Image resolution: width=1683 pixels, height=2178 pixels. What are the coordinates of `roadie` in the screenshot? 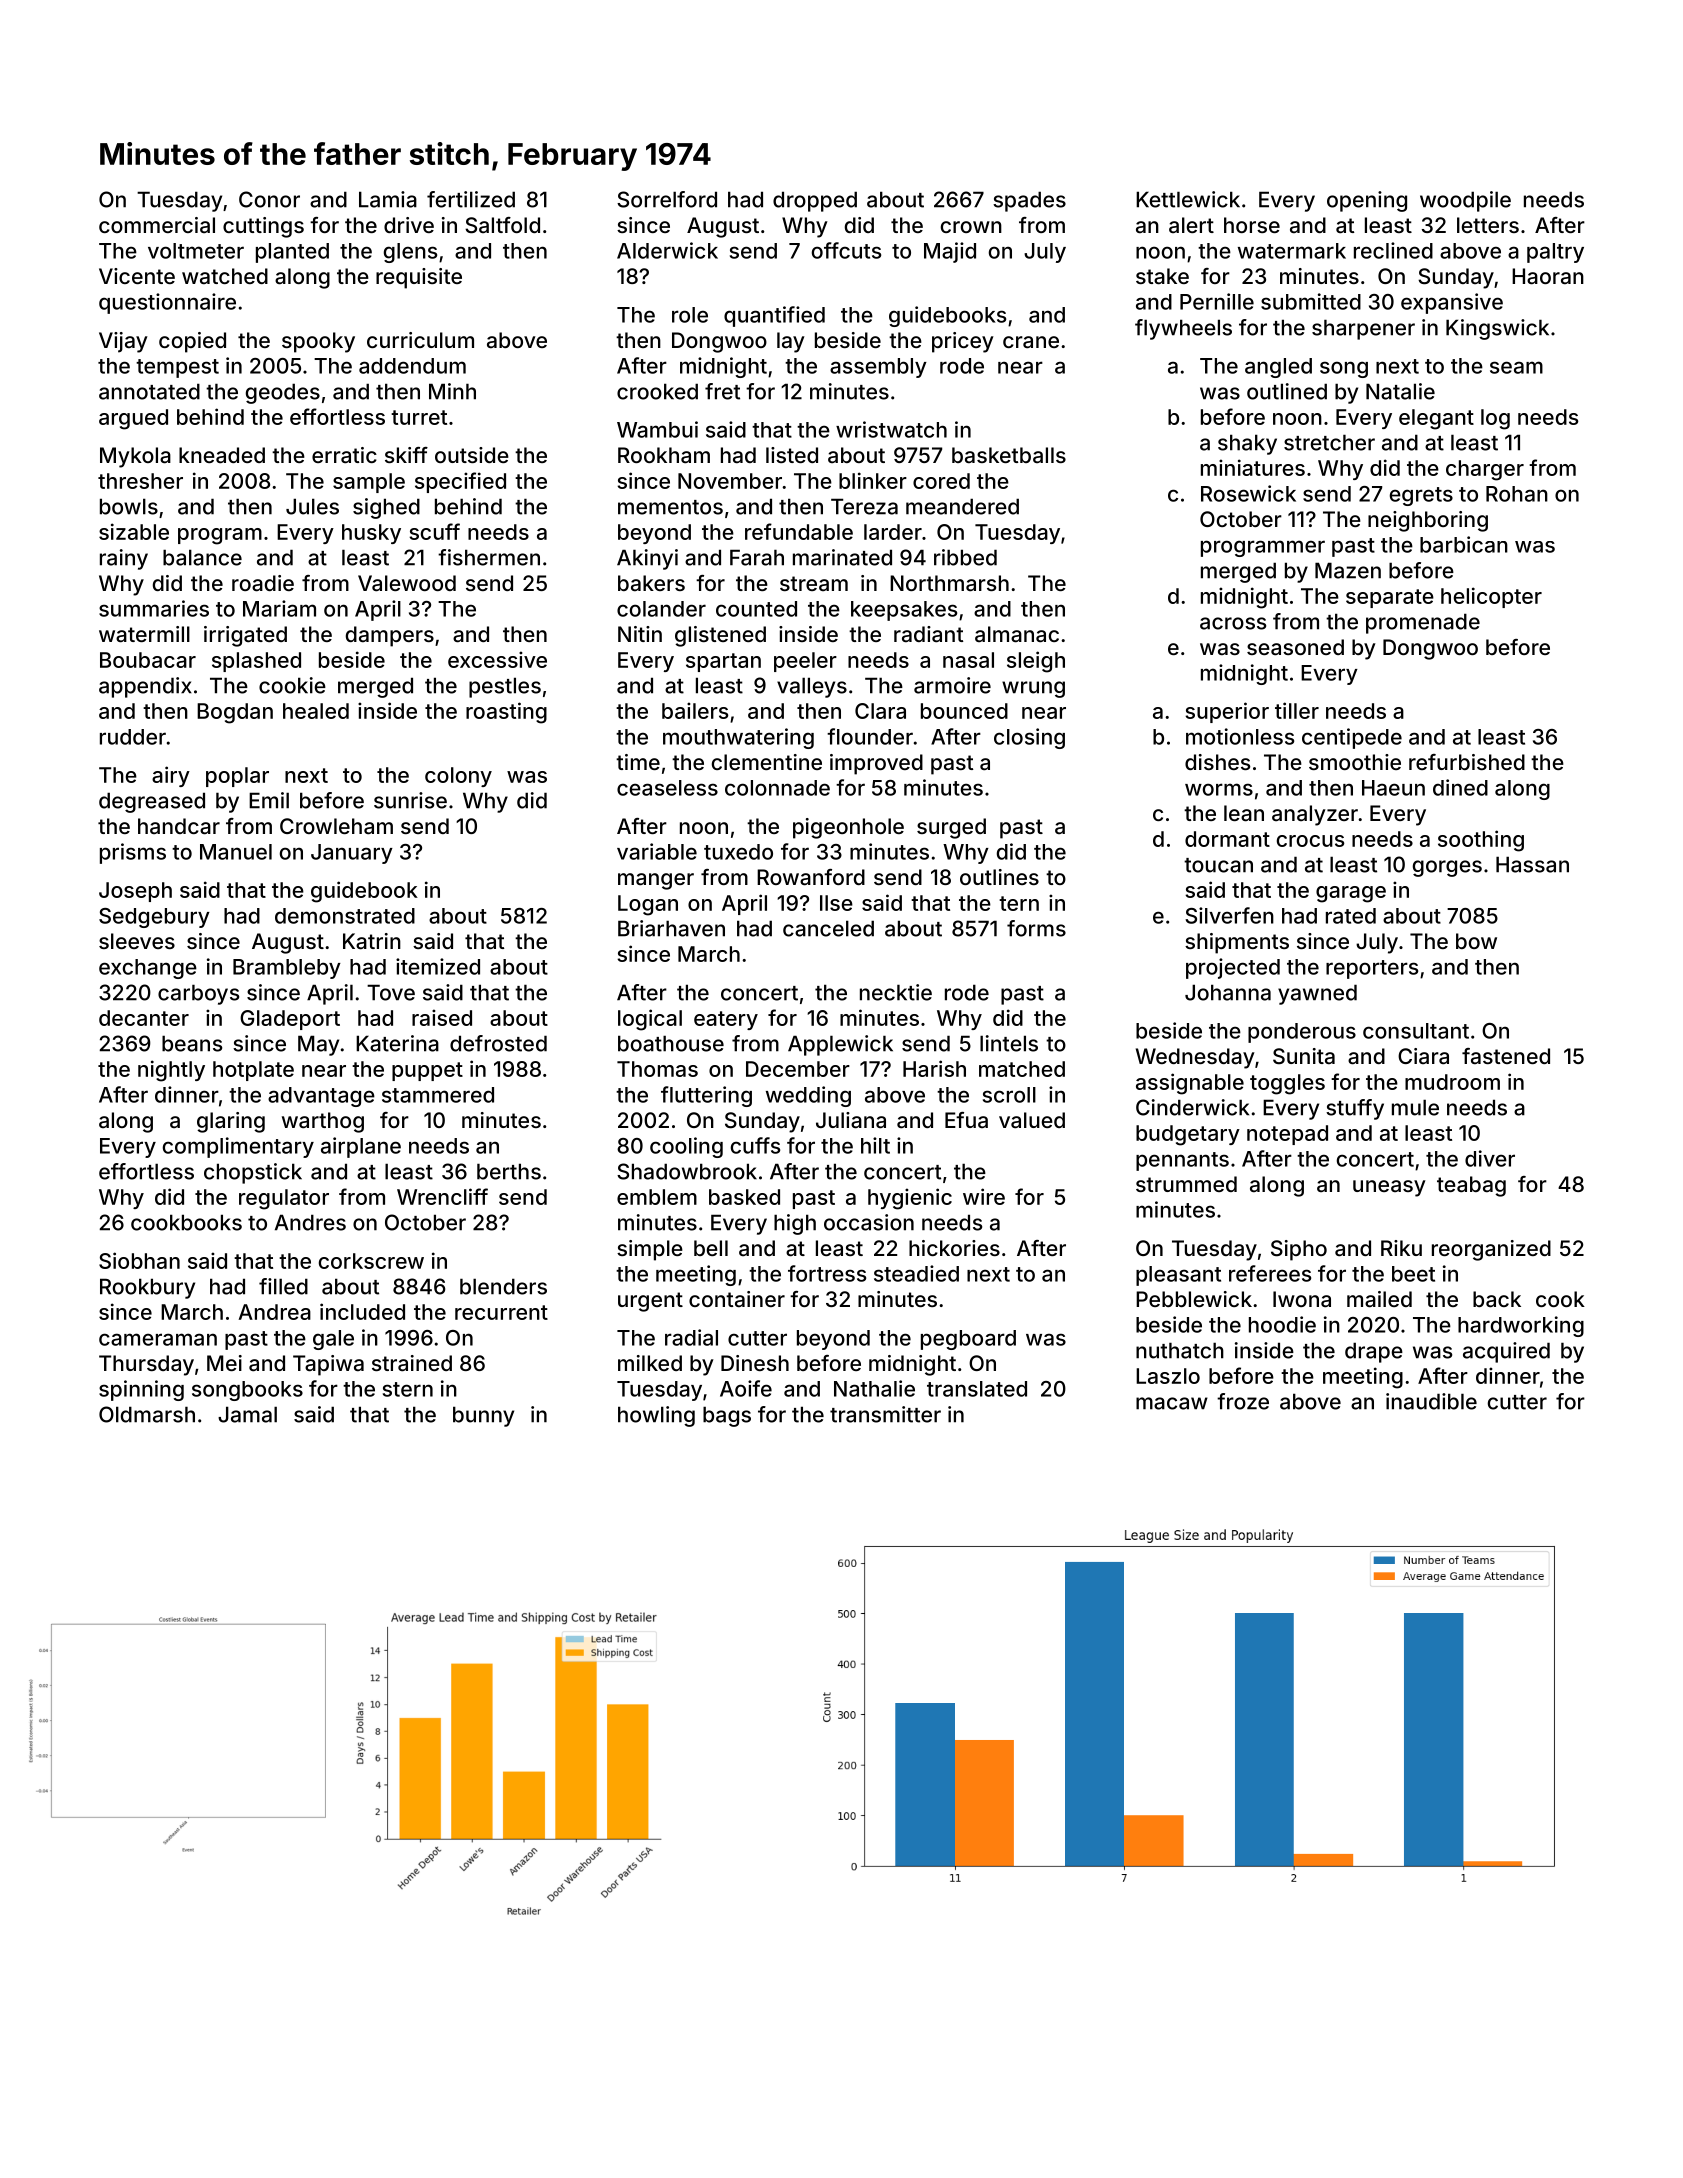 It's located at (263, 583).
